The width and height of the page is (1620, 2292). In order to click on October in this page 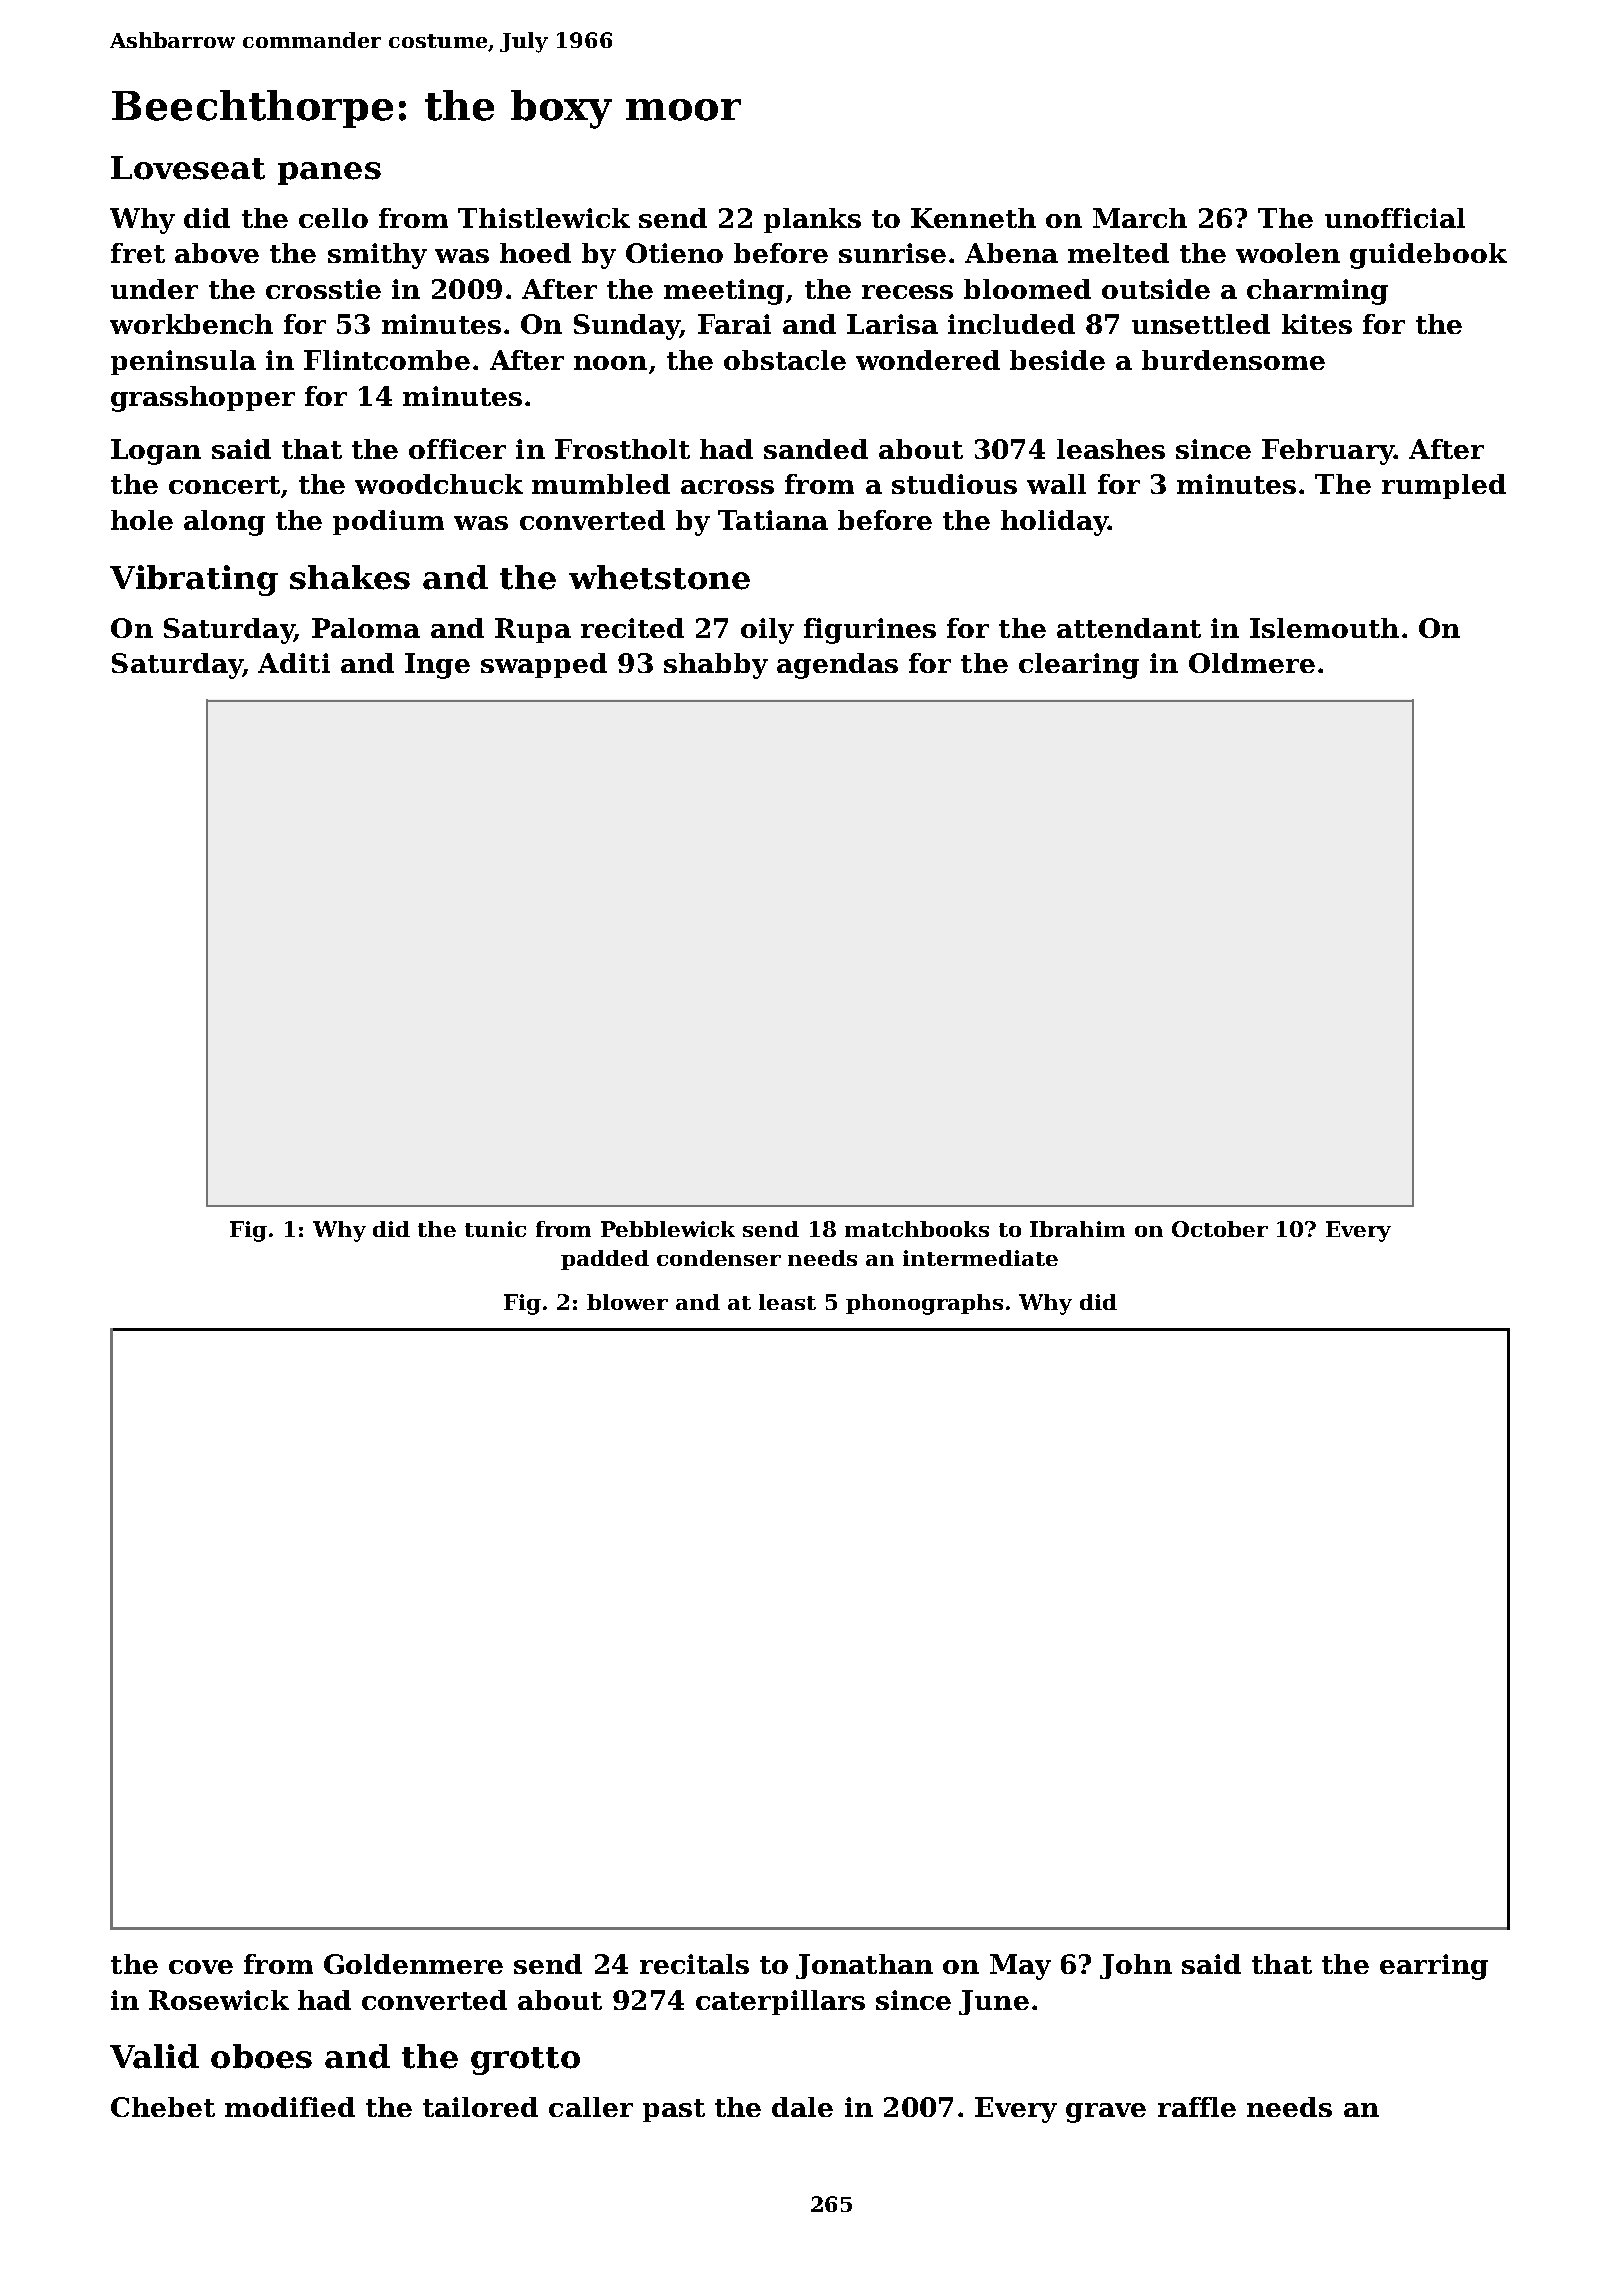, I will do `click(1220, 1229)`.
